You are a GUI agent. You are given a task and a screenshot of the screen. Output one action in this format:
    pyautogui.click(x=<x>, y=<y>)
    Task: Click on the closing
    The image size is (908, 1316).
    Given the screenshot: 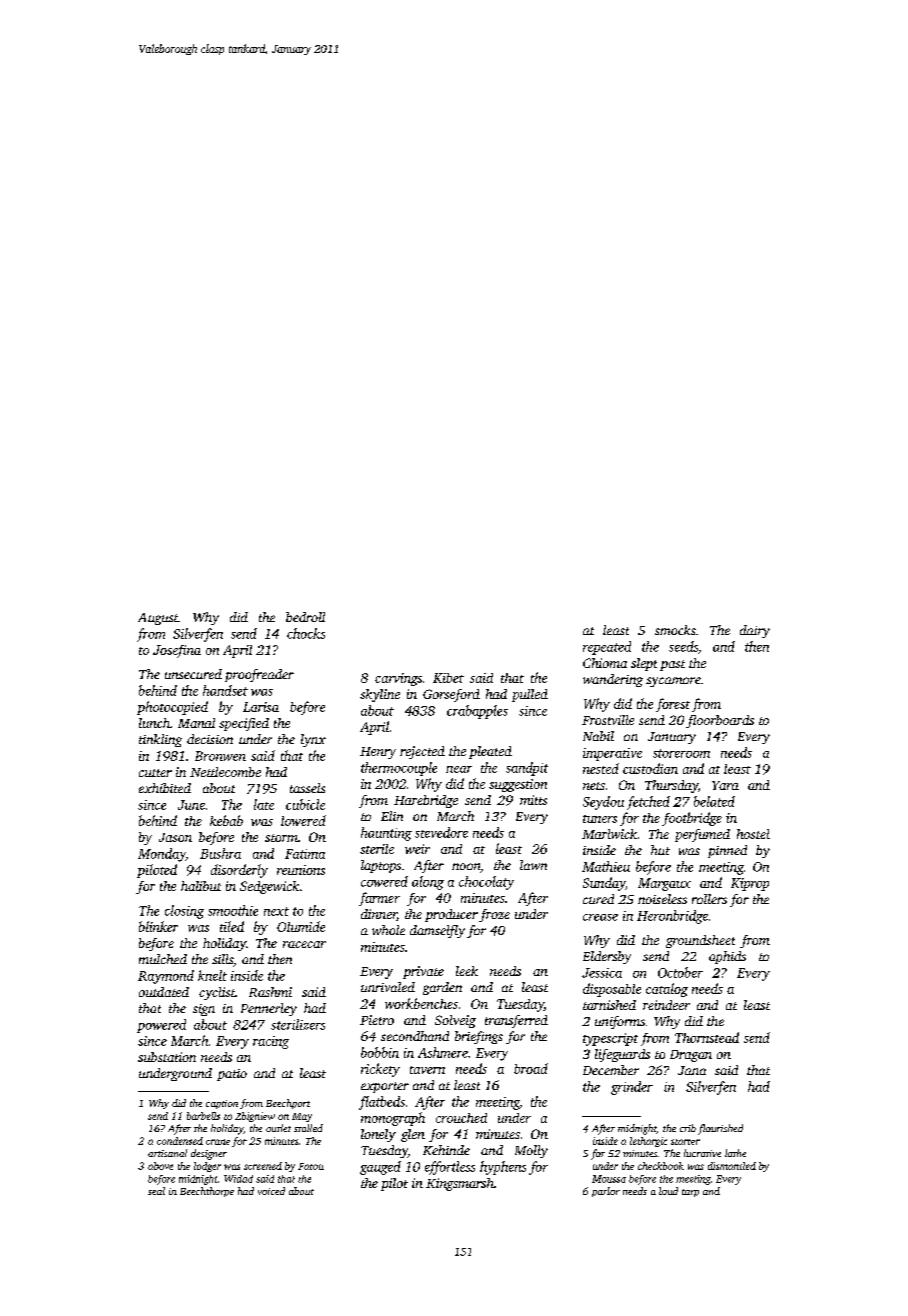 What is the action you would take?
    pyautogui.click(x=184, y=912)
